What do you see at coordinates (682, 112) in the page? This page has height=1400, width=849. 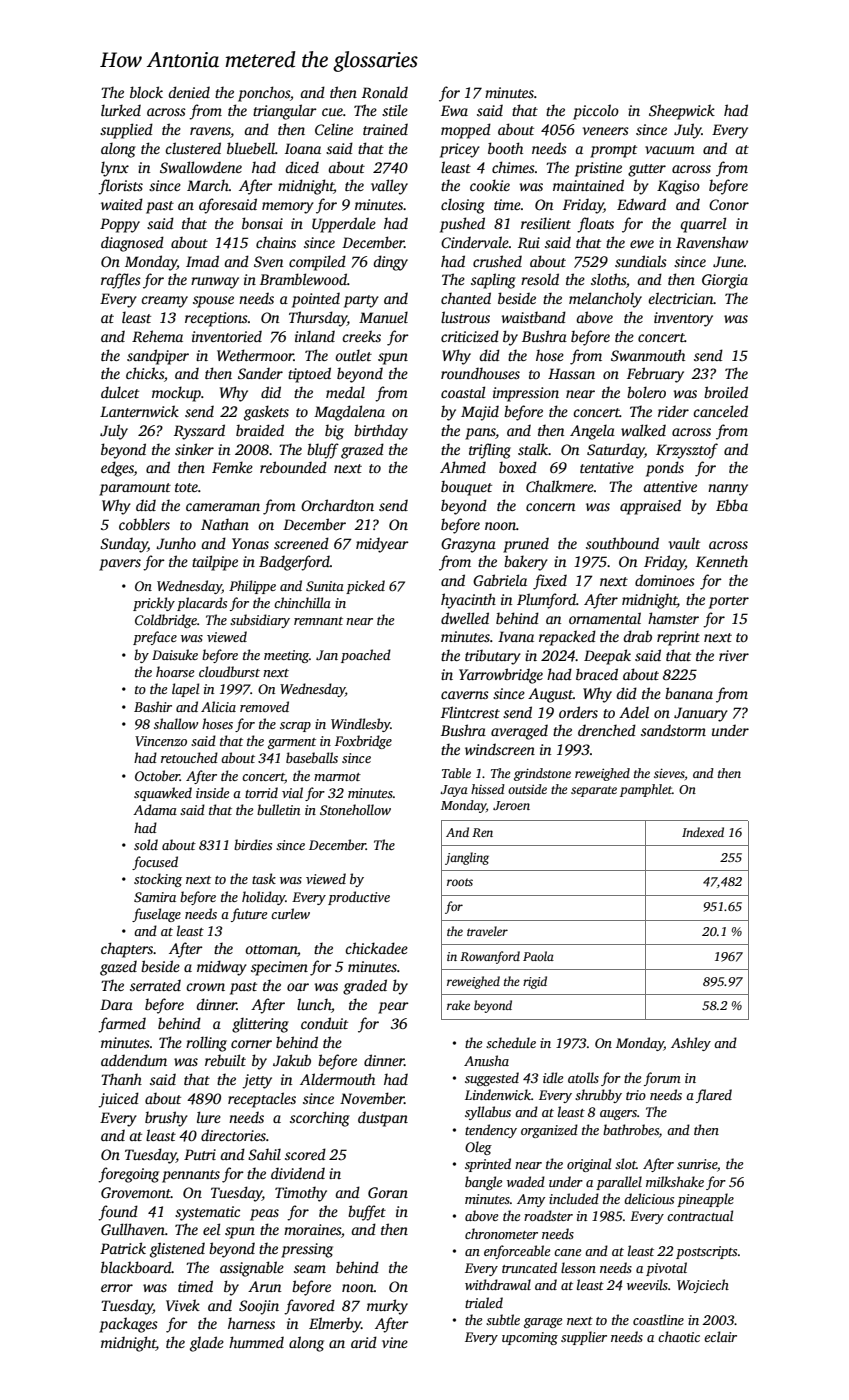 I see `Sheepwick` at bounding box center [682, 112].
